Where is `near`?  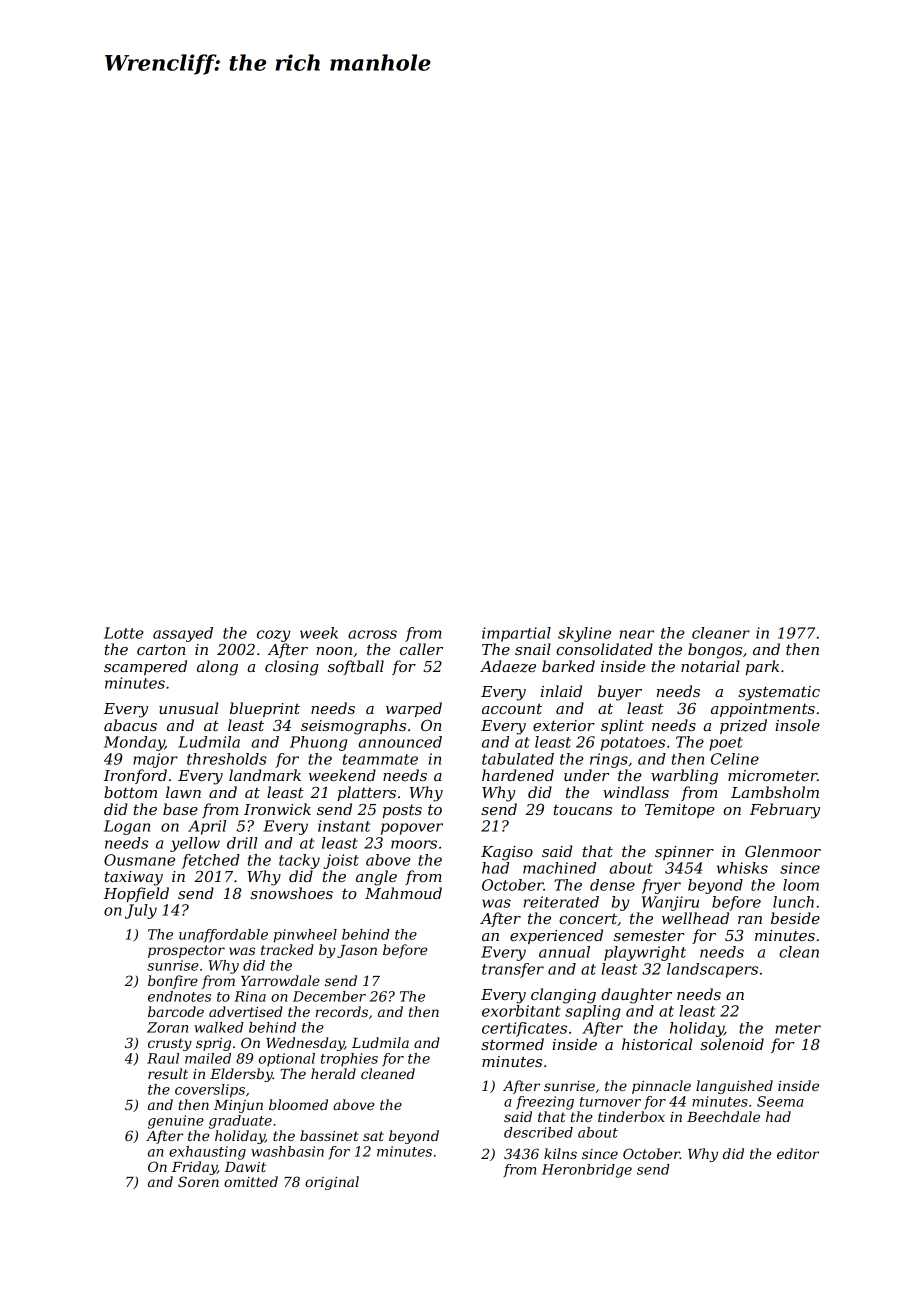 near is located at coordinates (636, 634).
